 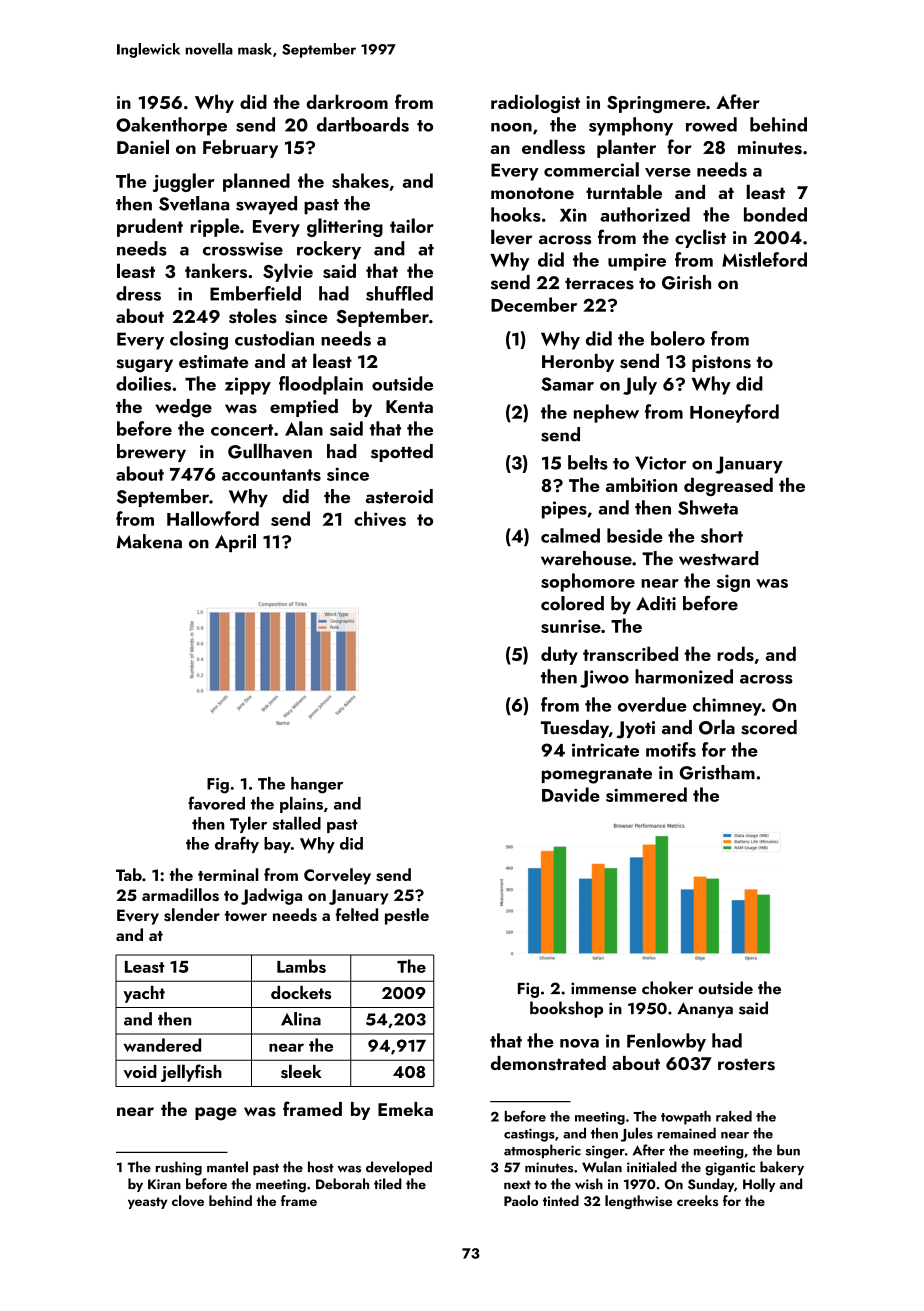 What do you see at coordinates (399, 293) in the page?
I see `shuffled` at bounding box center [399, 293].
